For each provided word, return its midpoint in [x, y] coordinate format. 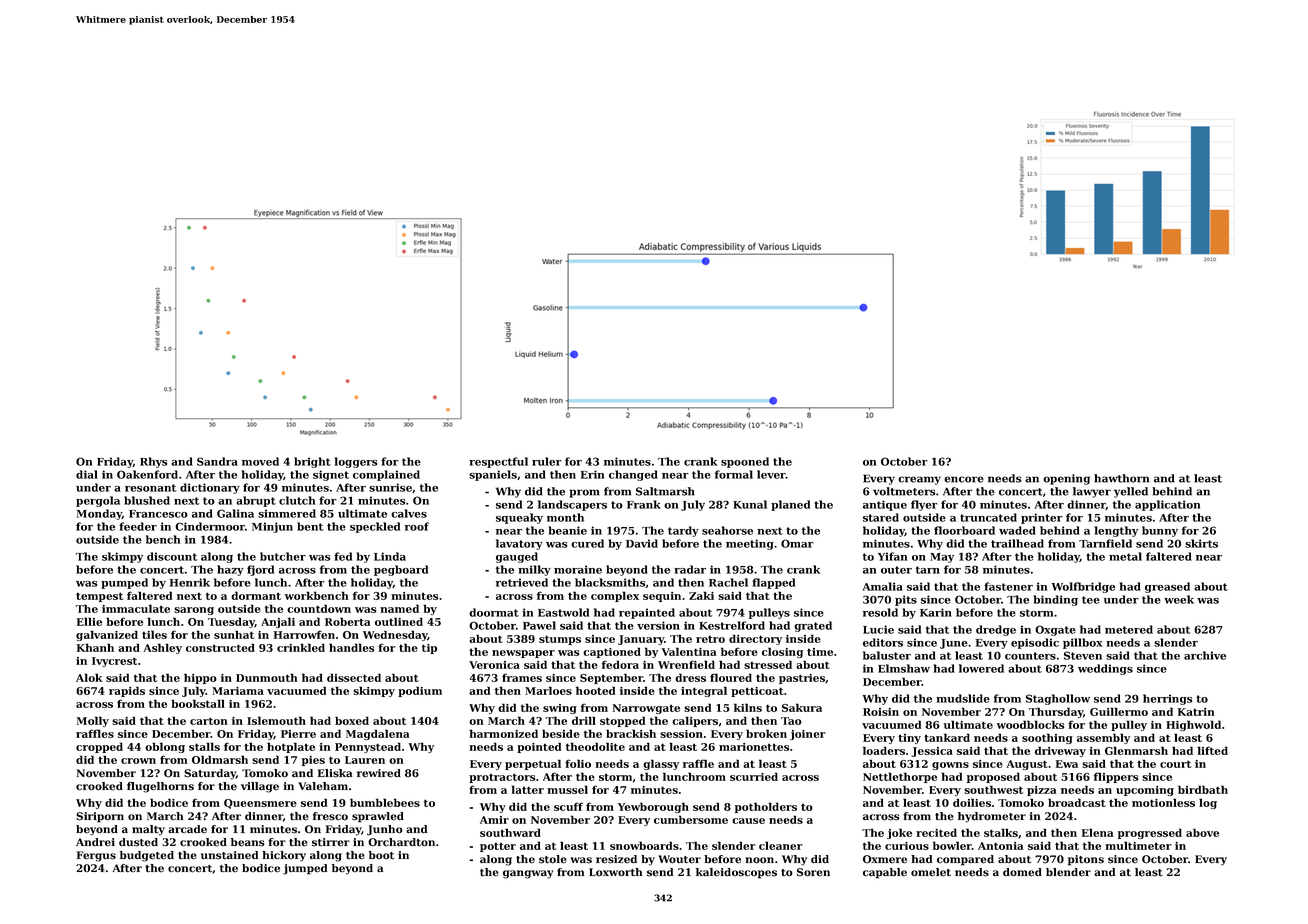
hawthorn [1121, 478]
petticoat [757, 692]
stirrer [331, 842]
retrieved [522, 582]
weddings [1105, 669]
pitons [1086, 860]
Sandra [217, 461]
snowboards [644, 845]
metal [1125, 556]
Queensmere [260, 804]
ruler [547, 461]
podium [420, 691]
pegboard [401, 570]
